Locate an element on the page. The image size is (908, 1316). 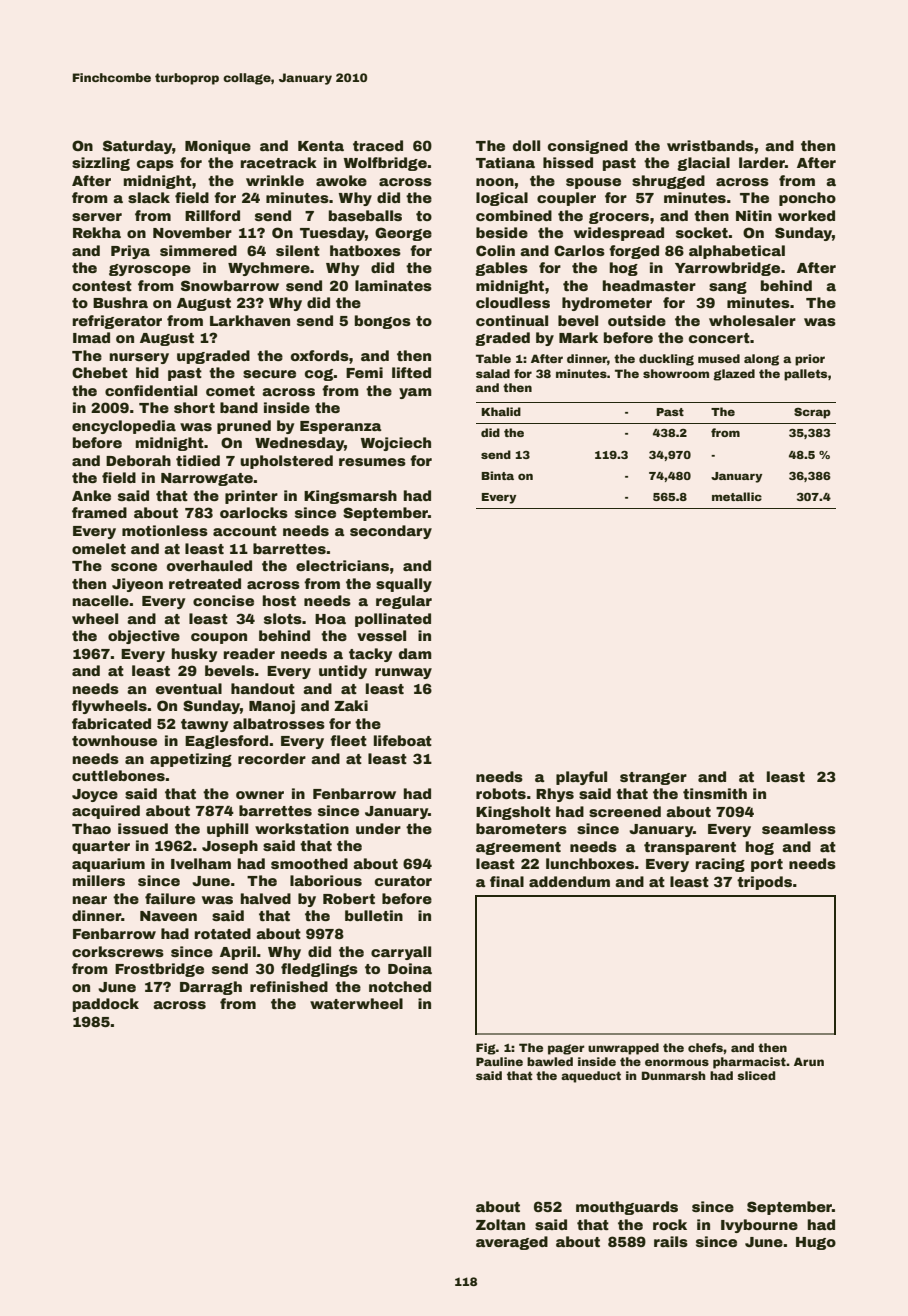
tinsmith is located at coordinates (715, 793).
